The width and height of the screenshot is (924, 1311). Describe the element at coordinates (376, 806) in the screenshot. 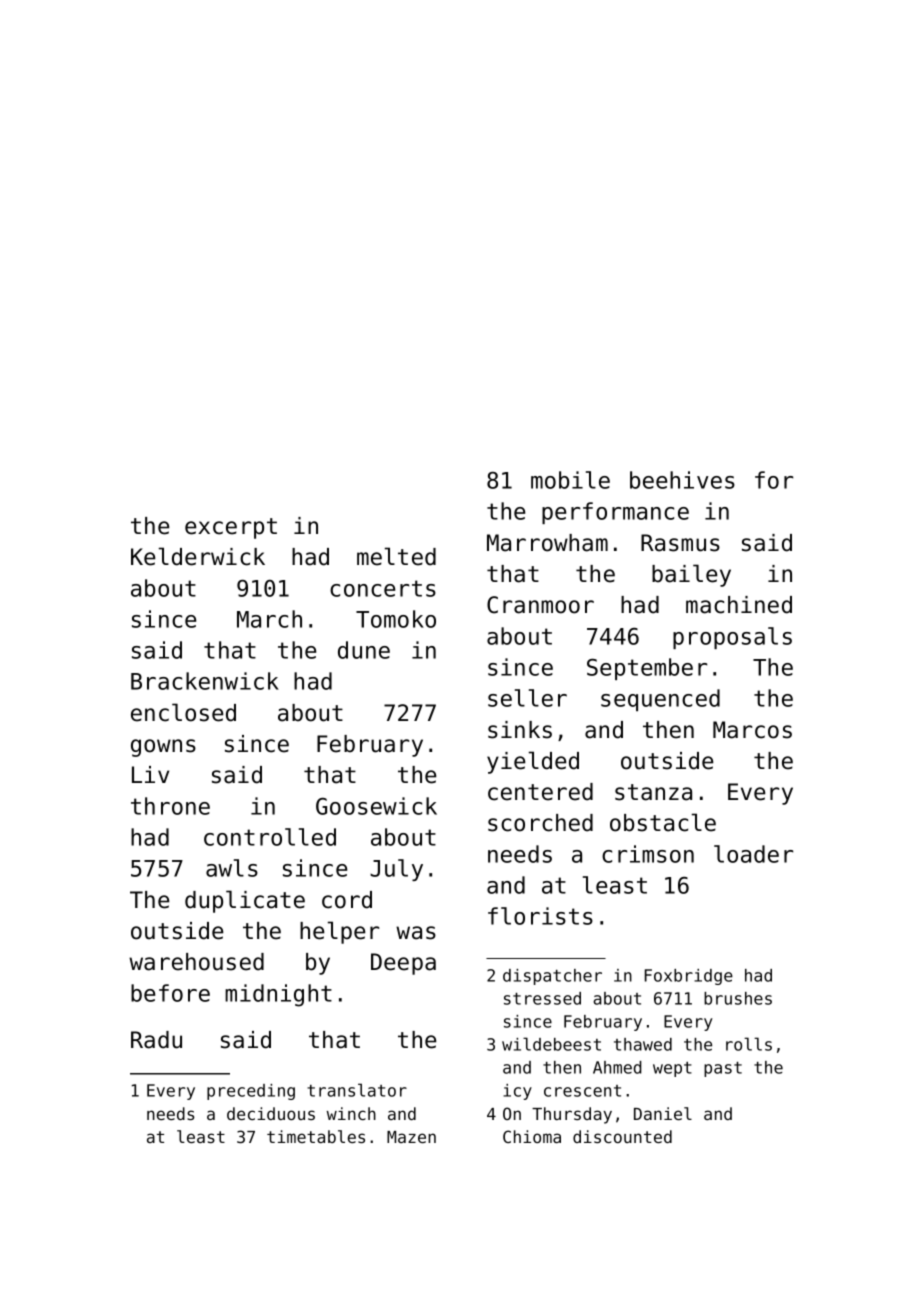

I see `Goosewick` at that location.
